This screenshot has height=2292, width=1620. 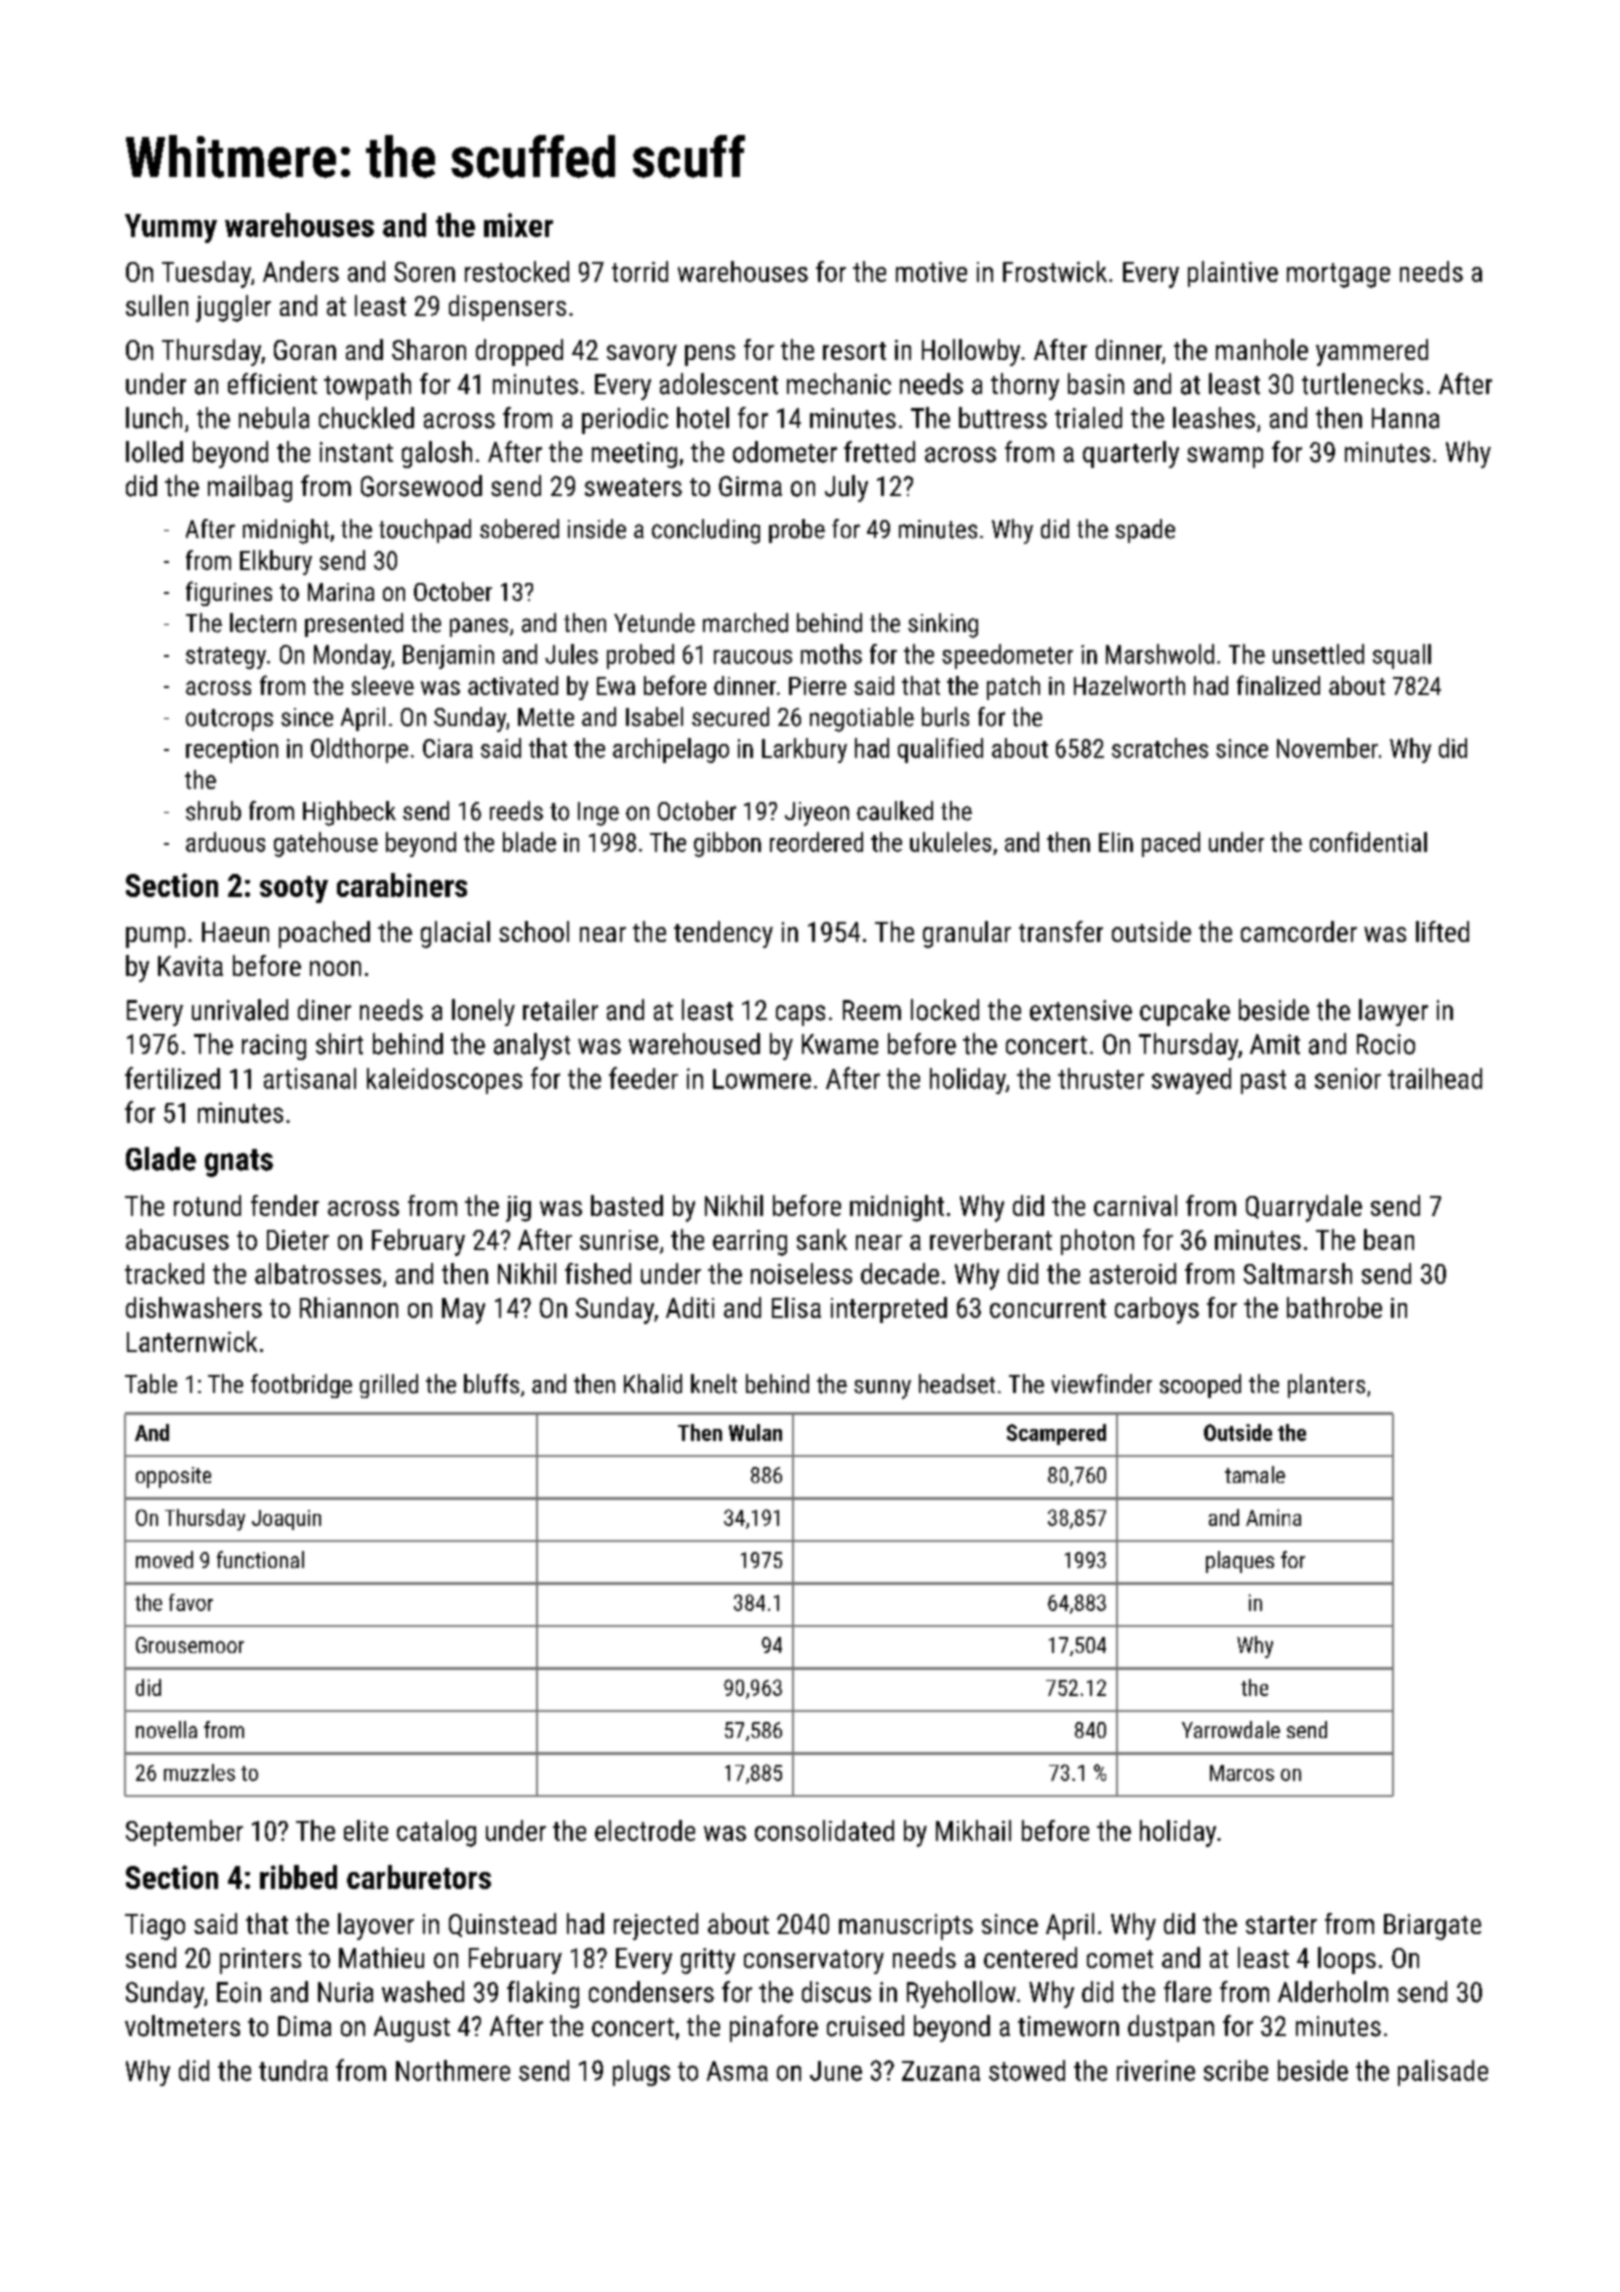 What do you see at coordinates (1338, 275) in the screenshot?
I see `mortgage` at bounding box center [1338, 275].
